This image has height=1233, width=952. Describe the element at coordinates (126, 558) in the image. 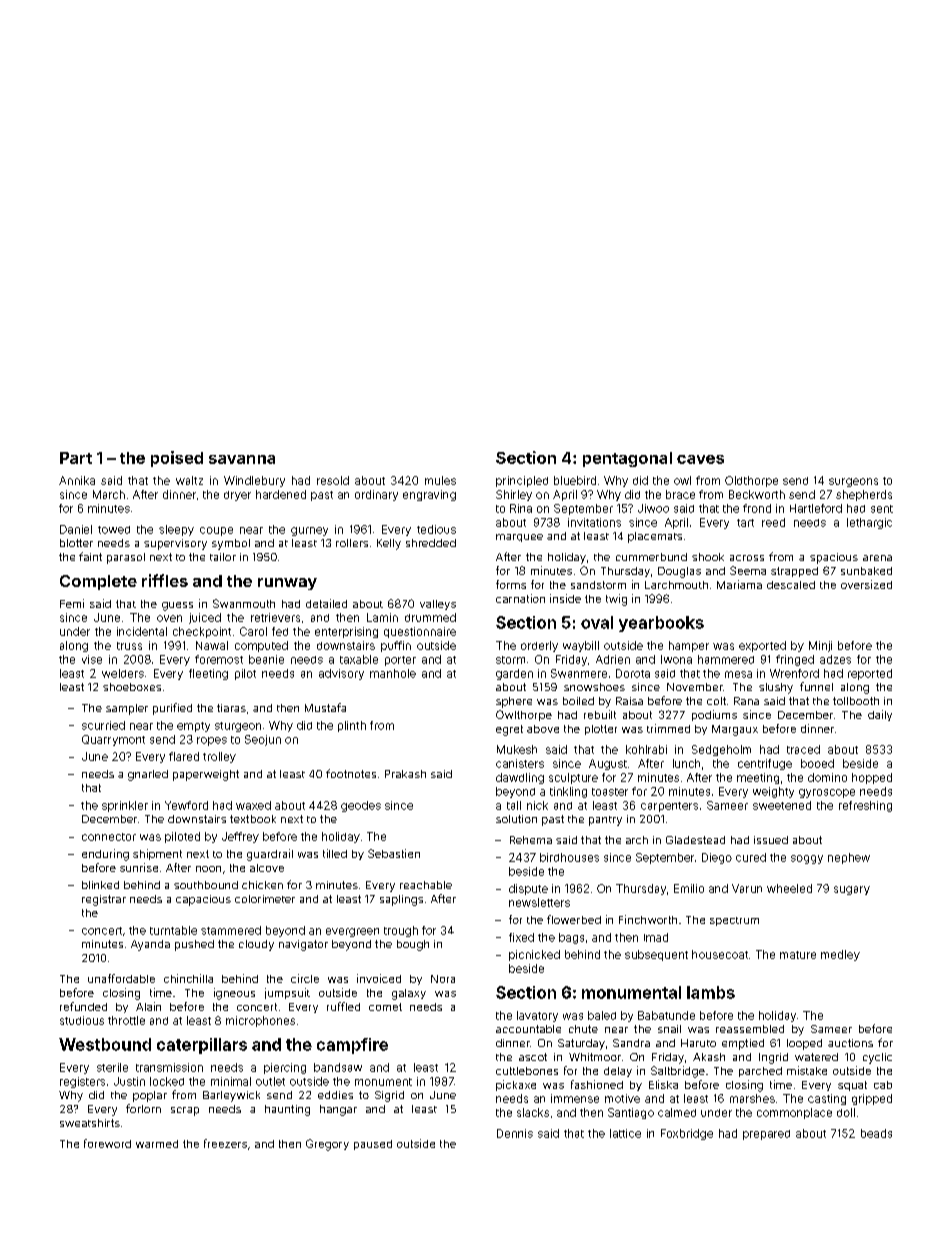

I see `parasol` at that location.
